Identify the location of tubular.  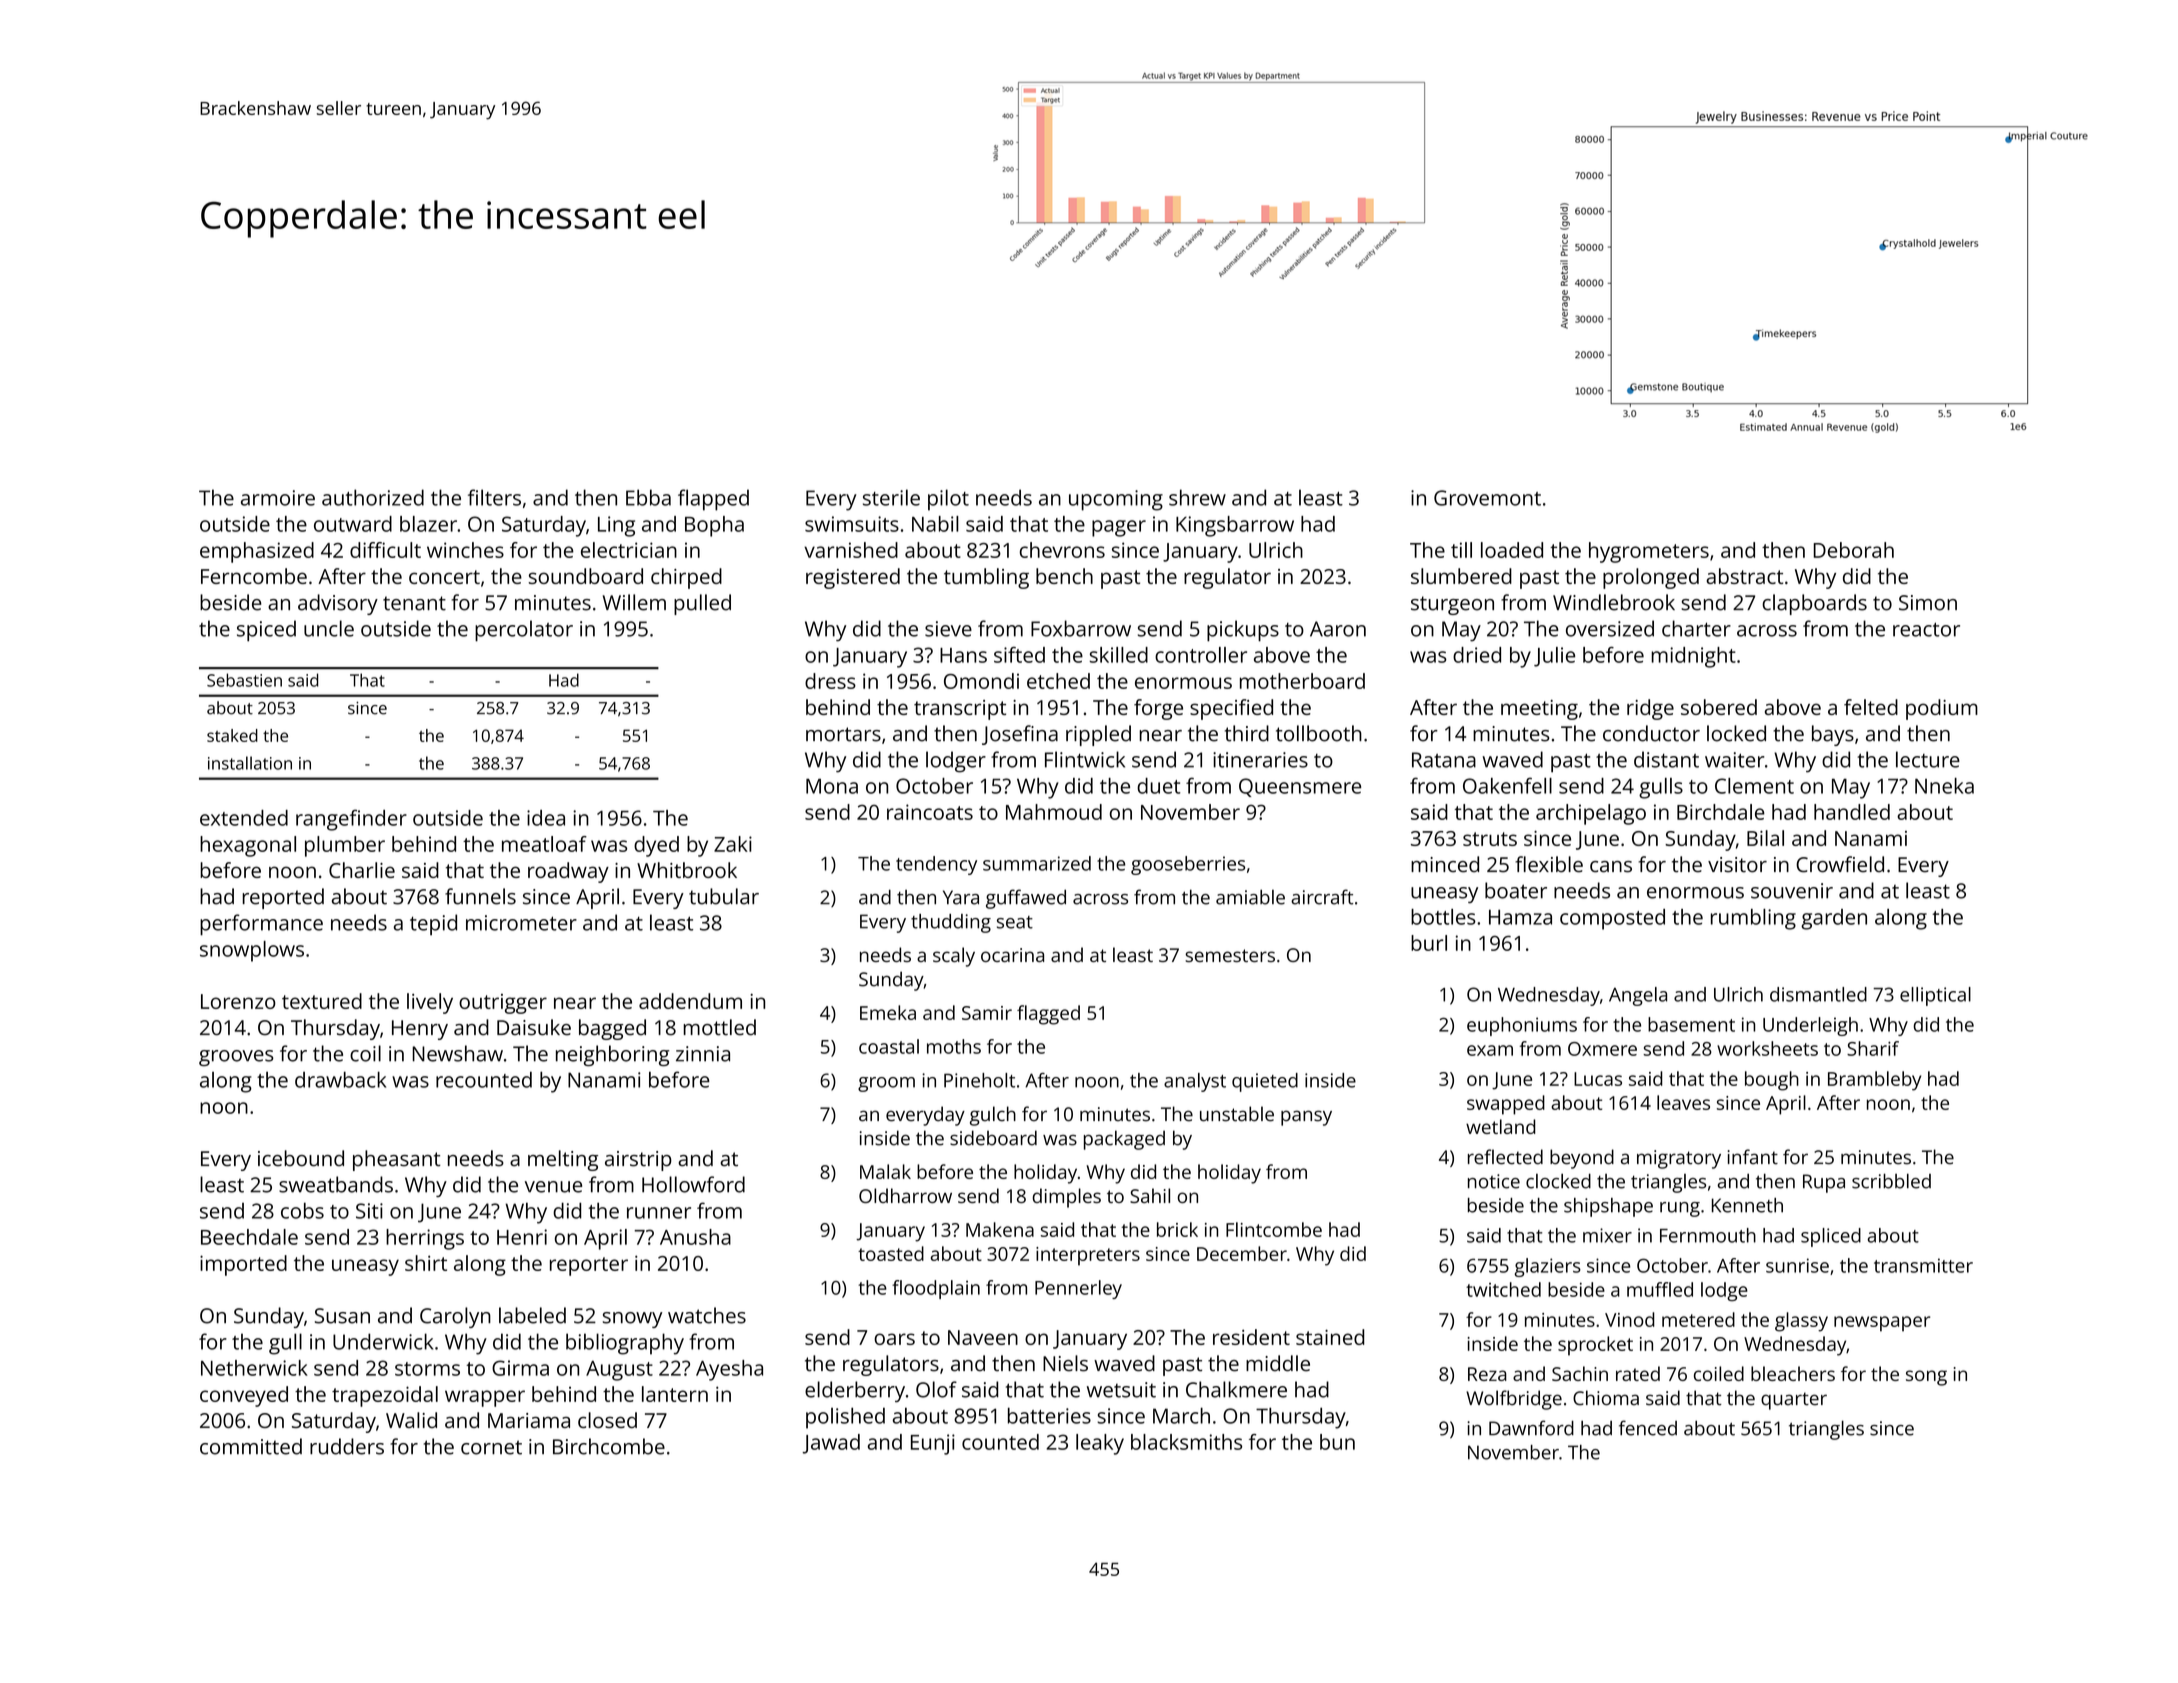
(724, 896).
